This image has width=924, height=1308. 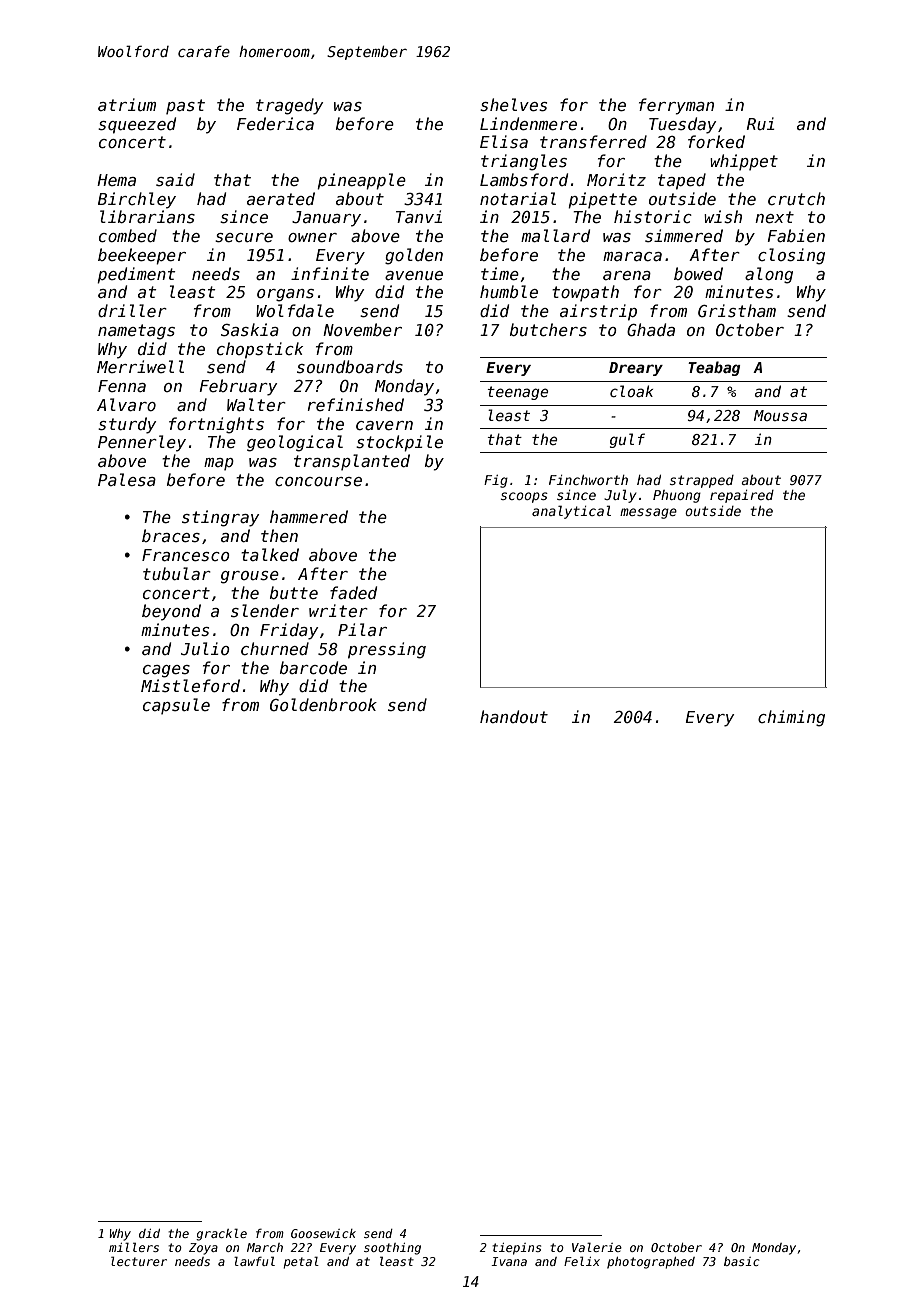 What do you see at coordinates (116, 180) in the image?
I see `Hema` at bounding box center [116, 180].
